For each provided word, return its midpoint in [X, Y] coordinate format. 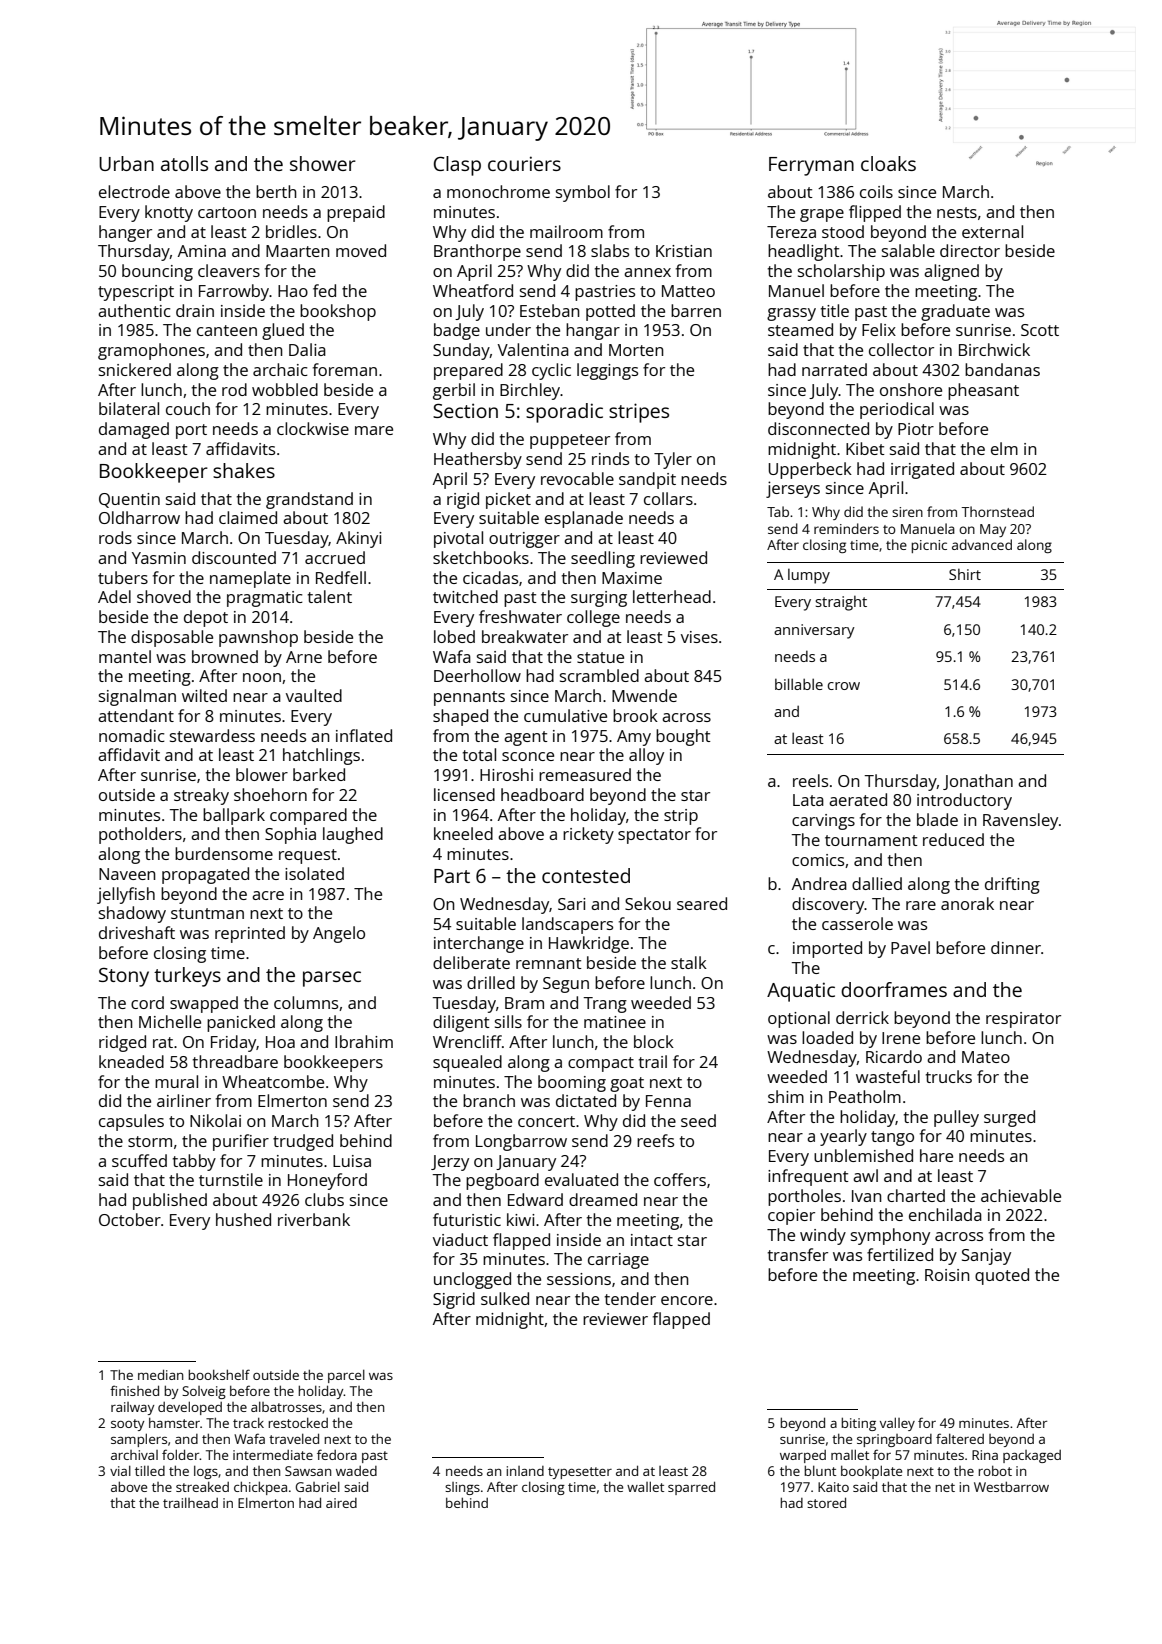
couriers [524, 163]
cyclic [551, 371]
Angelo [339, 934]
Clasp [457, 166]
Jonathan [978, 782]
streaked [202, 1487]
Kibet [865, 448]
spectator [654, 836]
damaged [134, 430]
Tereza [791, 232]
